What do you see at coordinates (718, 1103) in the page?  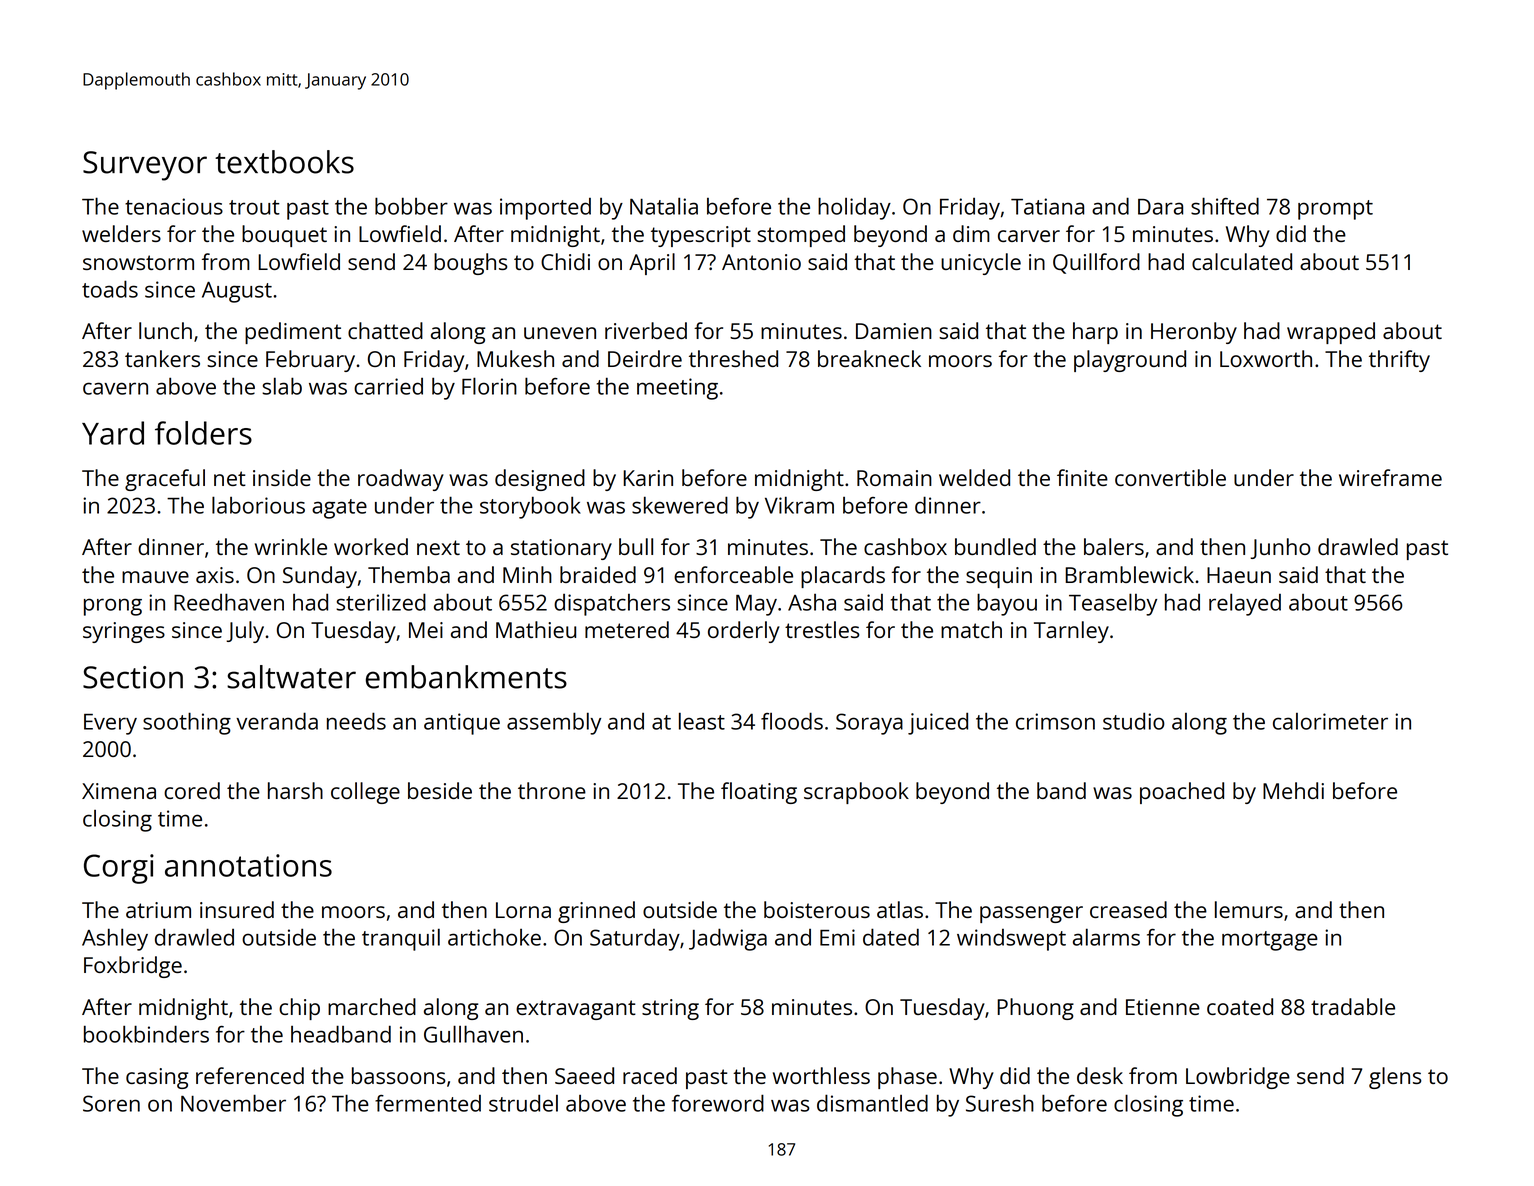 I see `foreword` at bounding box center [718, 1103].
